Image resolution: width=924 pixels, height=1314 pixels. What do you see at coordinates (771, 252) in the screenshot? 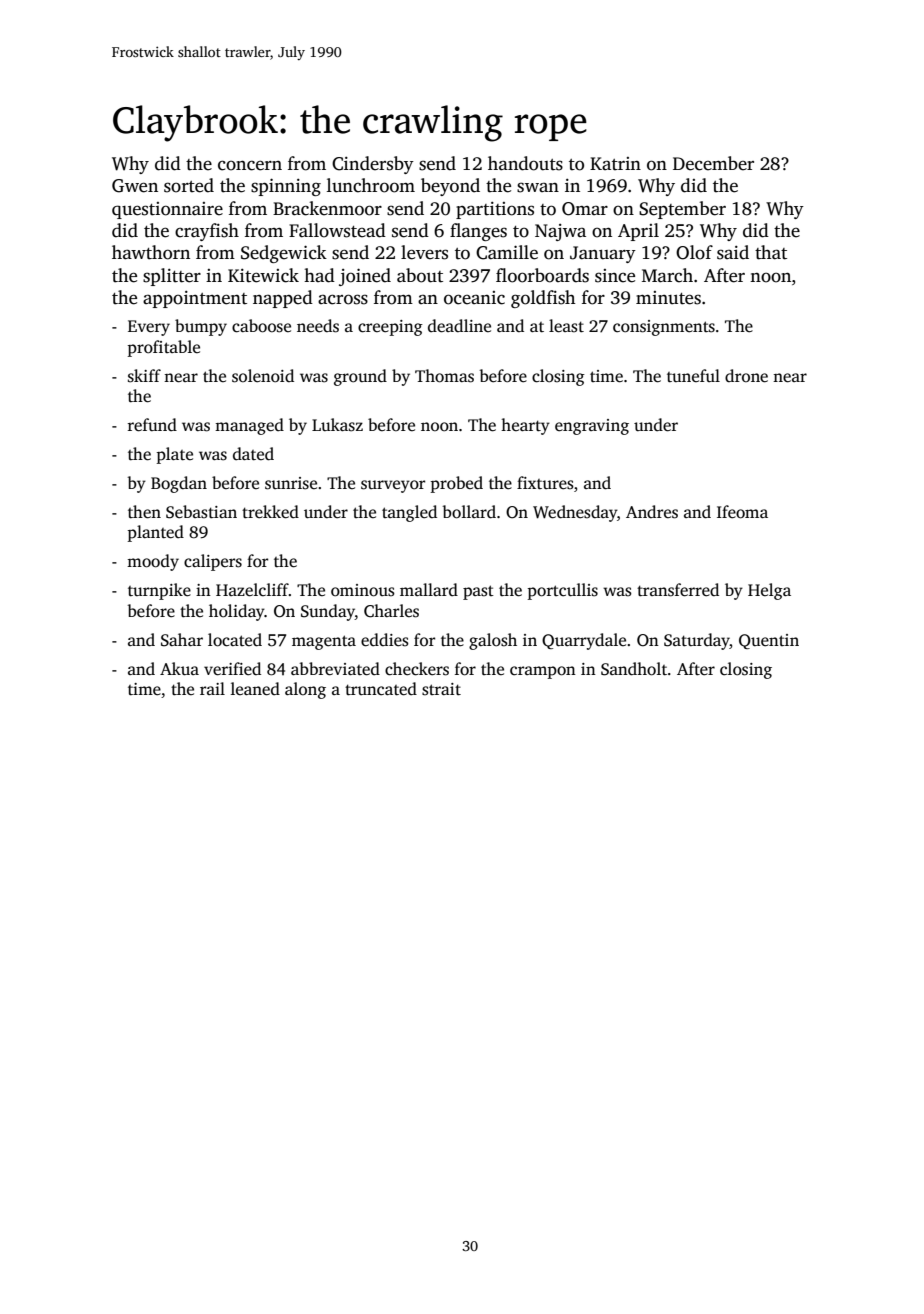
I see `that` at bounding box center [771, 252].
